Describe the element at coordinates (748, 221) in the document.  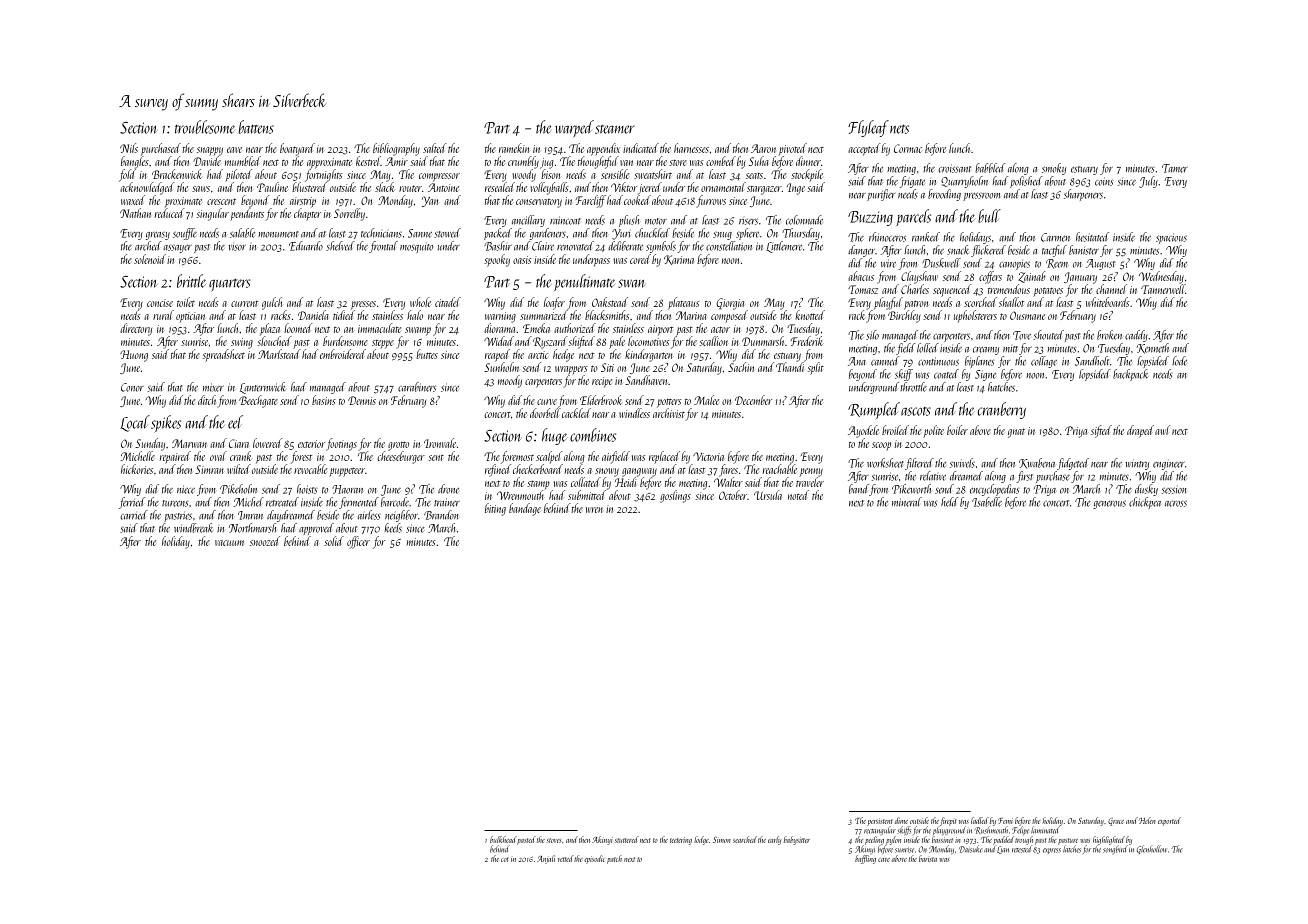
I see `risers` at that location.
